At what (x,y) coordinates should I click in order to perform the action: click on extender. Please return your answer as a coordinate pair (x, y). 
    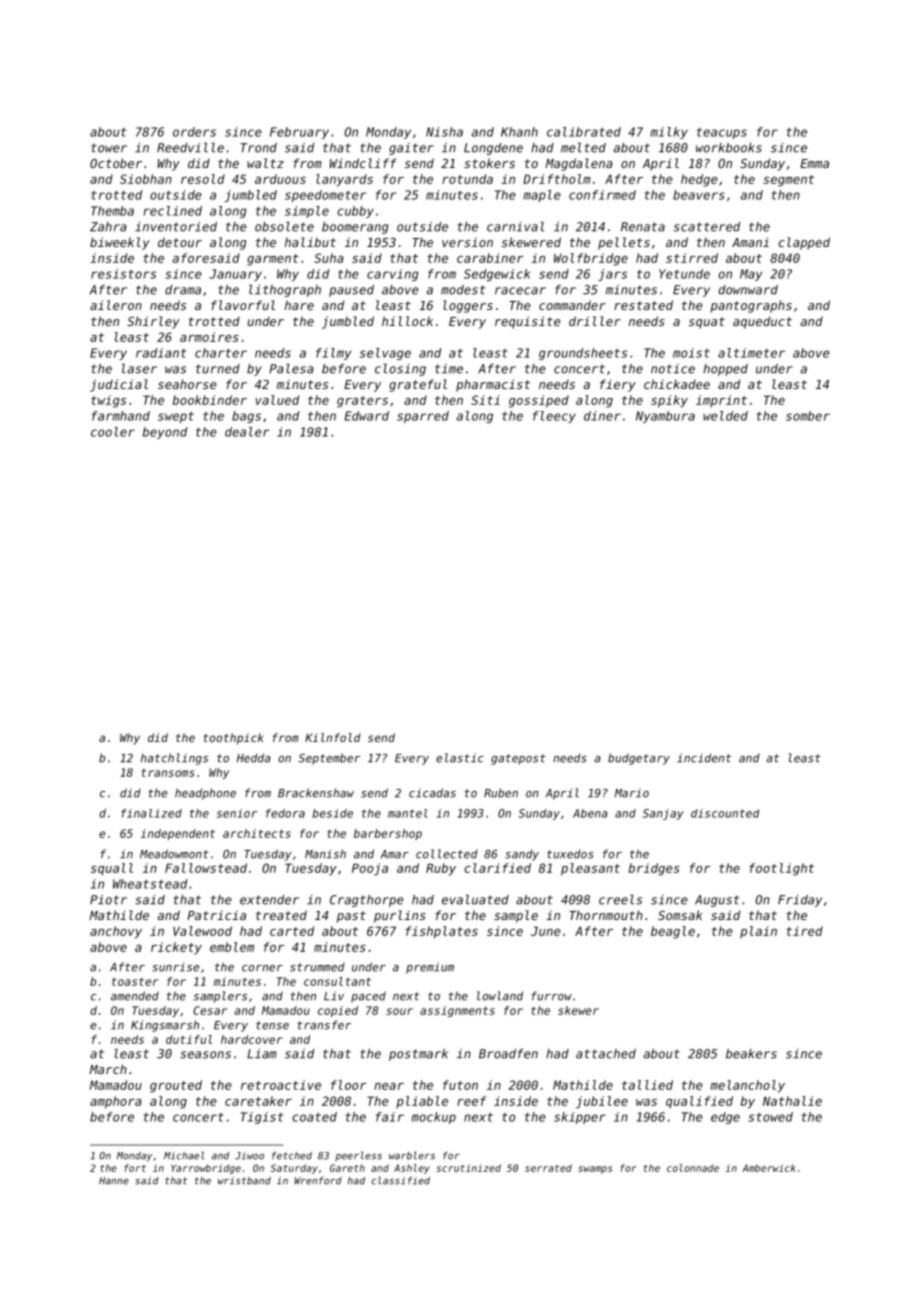
    Looking at the image, I should click on (269, 900).
